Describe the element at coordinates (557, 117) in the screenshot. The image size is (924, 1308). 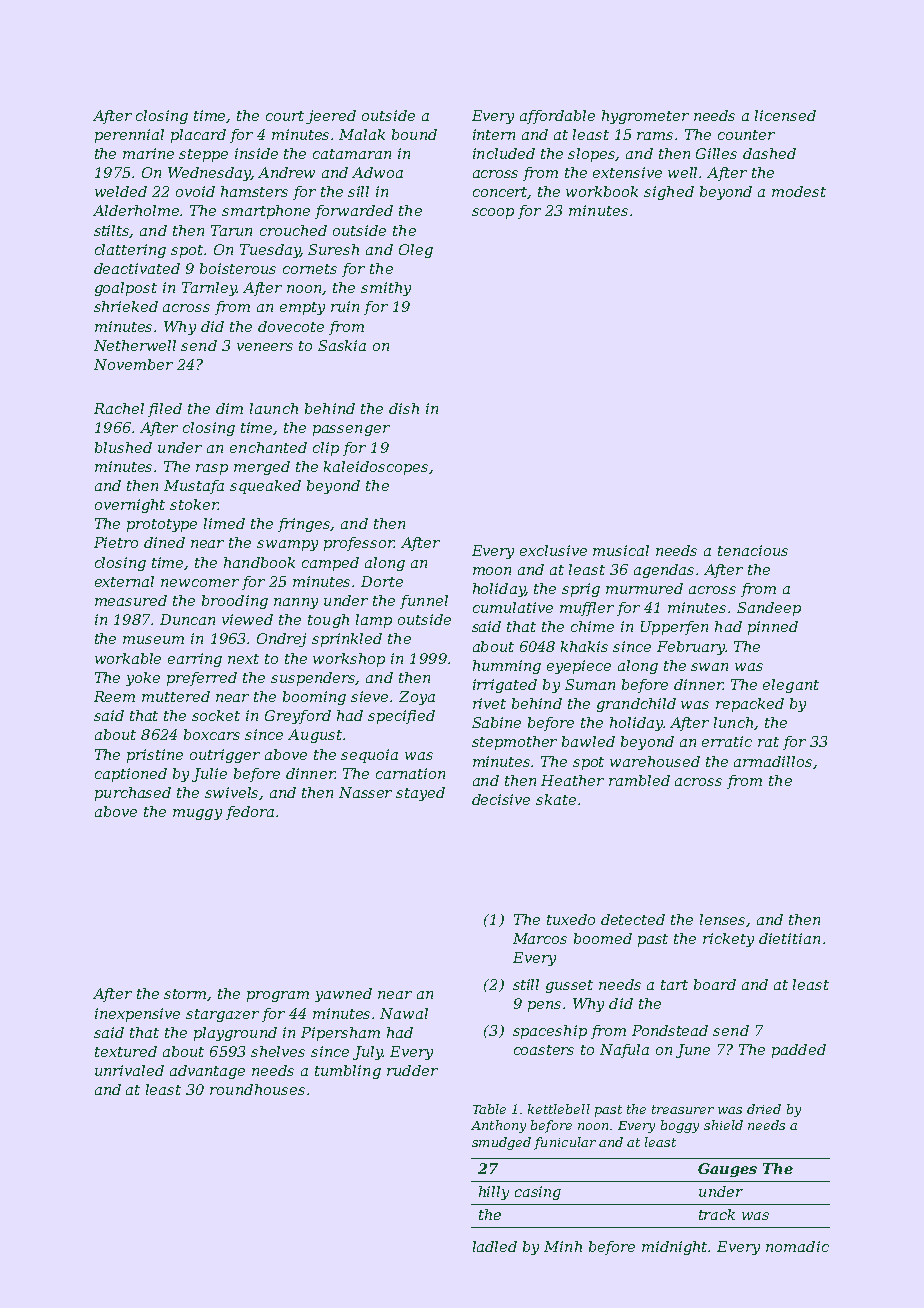
I see `affordable` at that location.
